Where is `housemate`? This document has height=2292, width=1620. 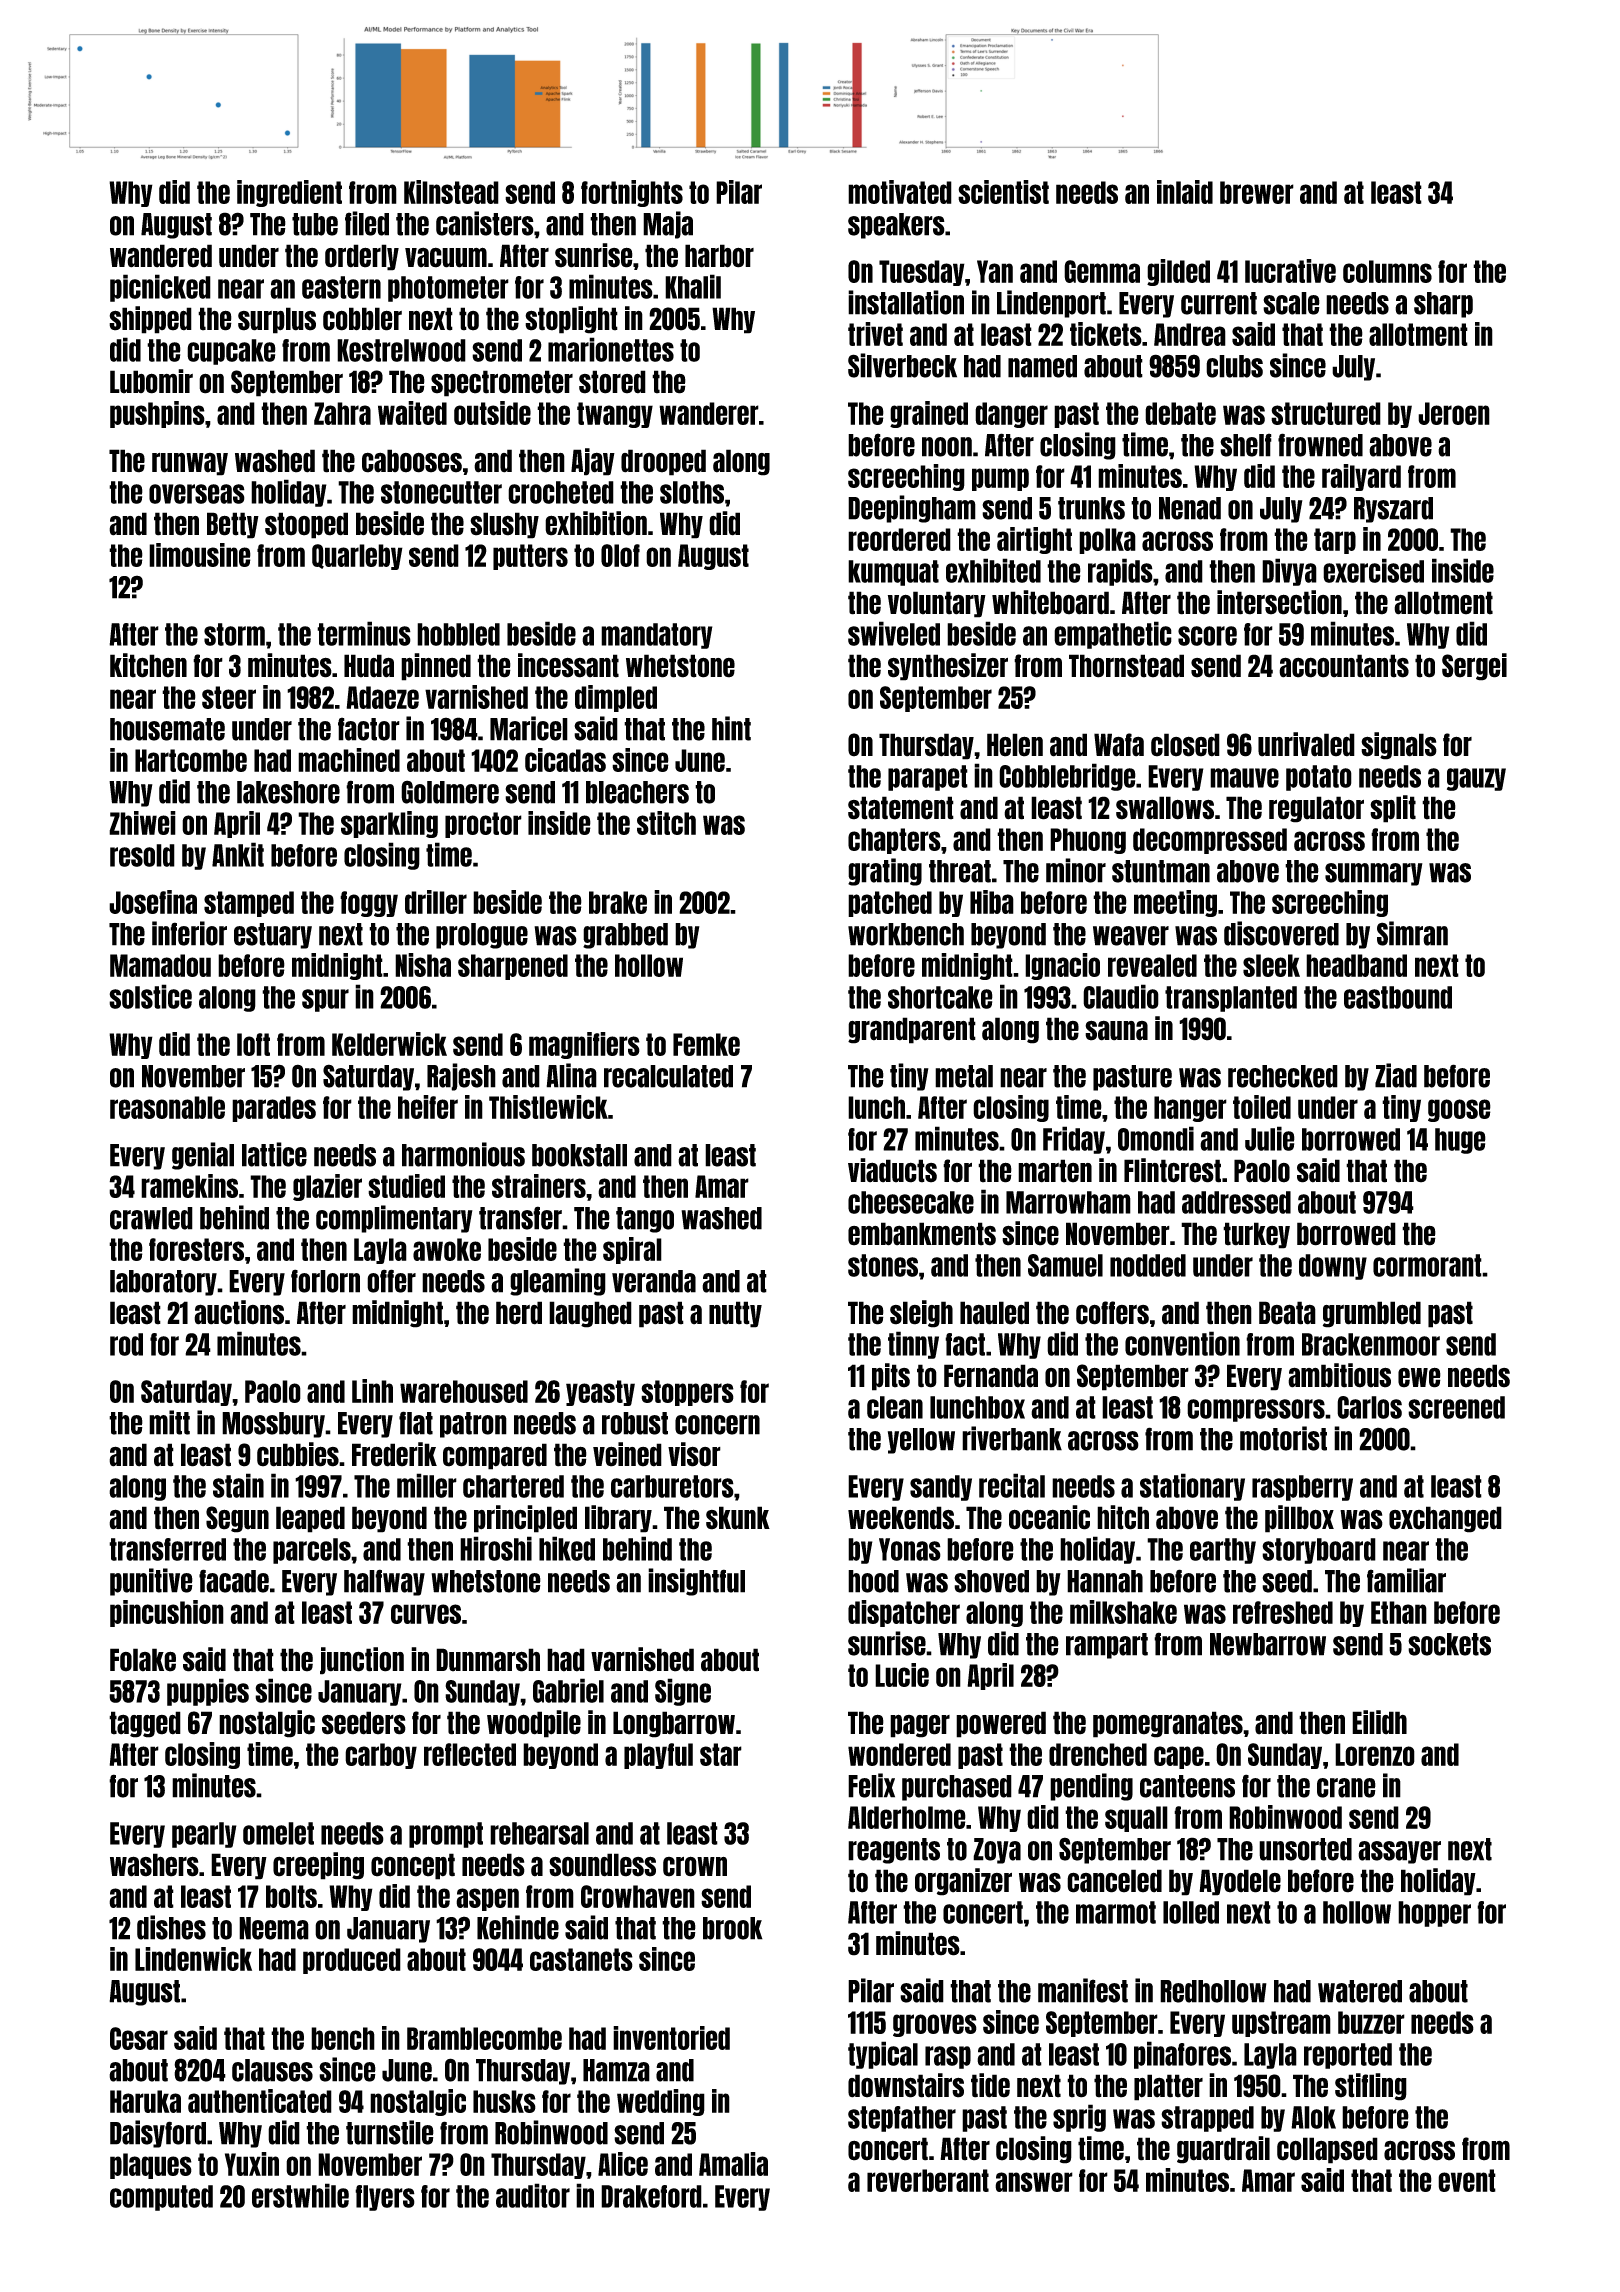 housemate is located at coordinates (167, 729).
